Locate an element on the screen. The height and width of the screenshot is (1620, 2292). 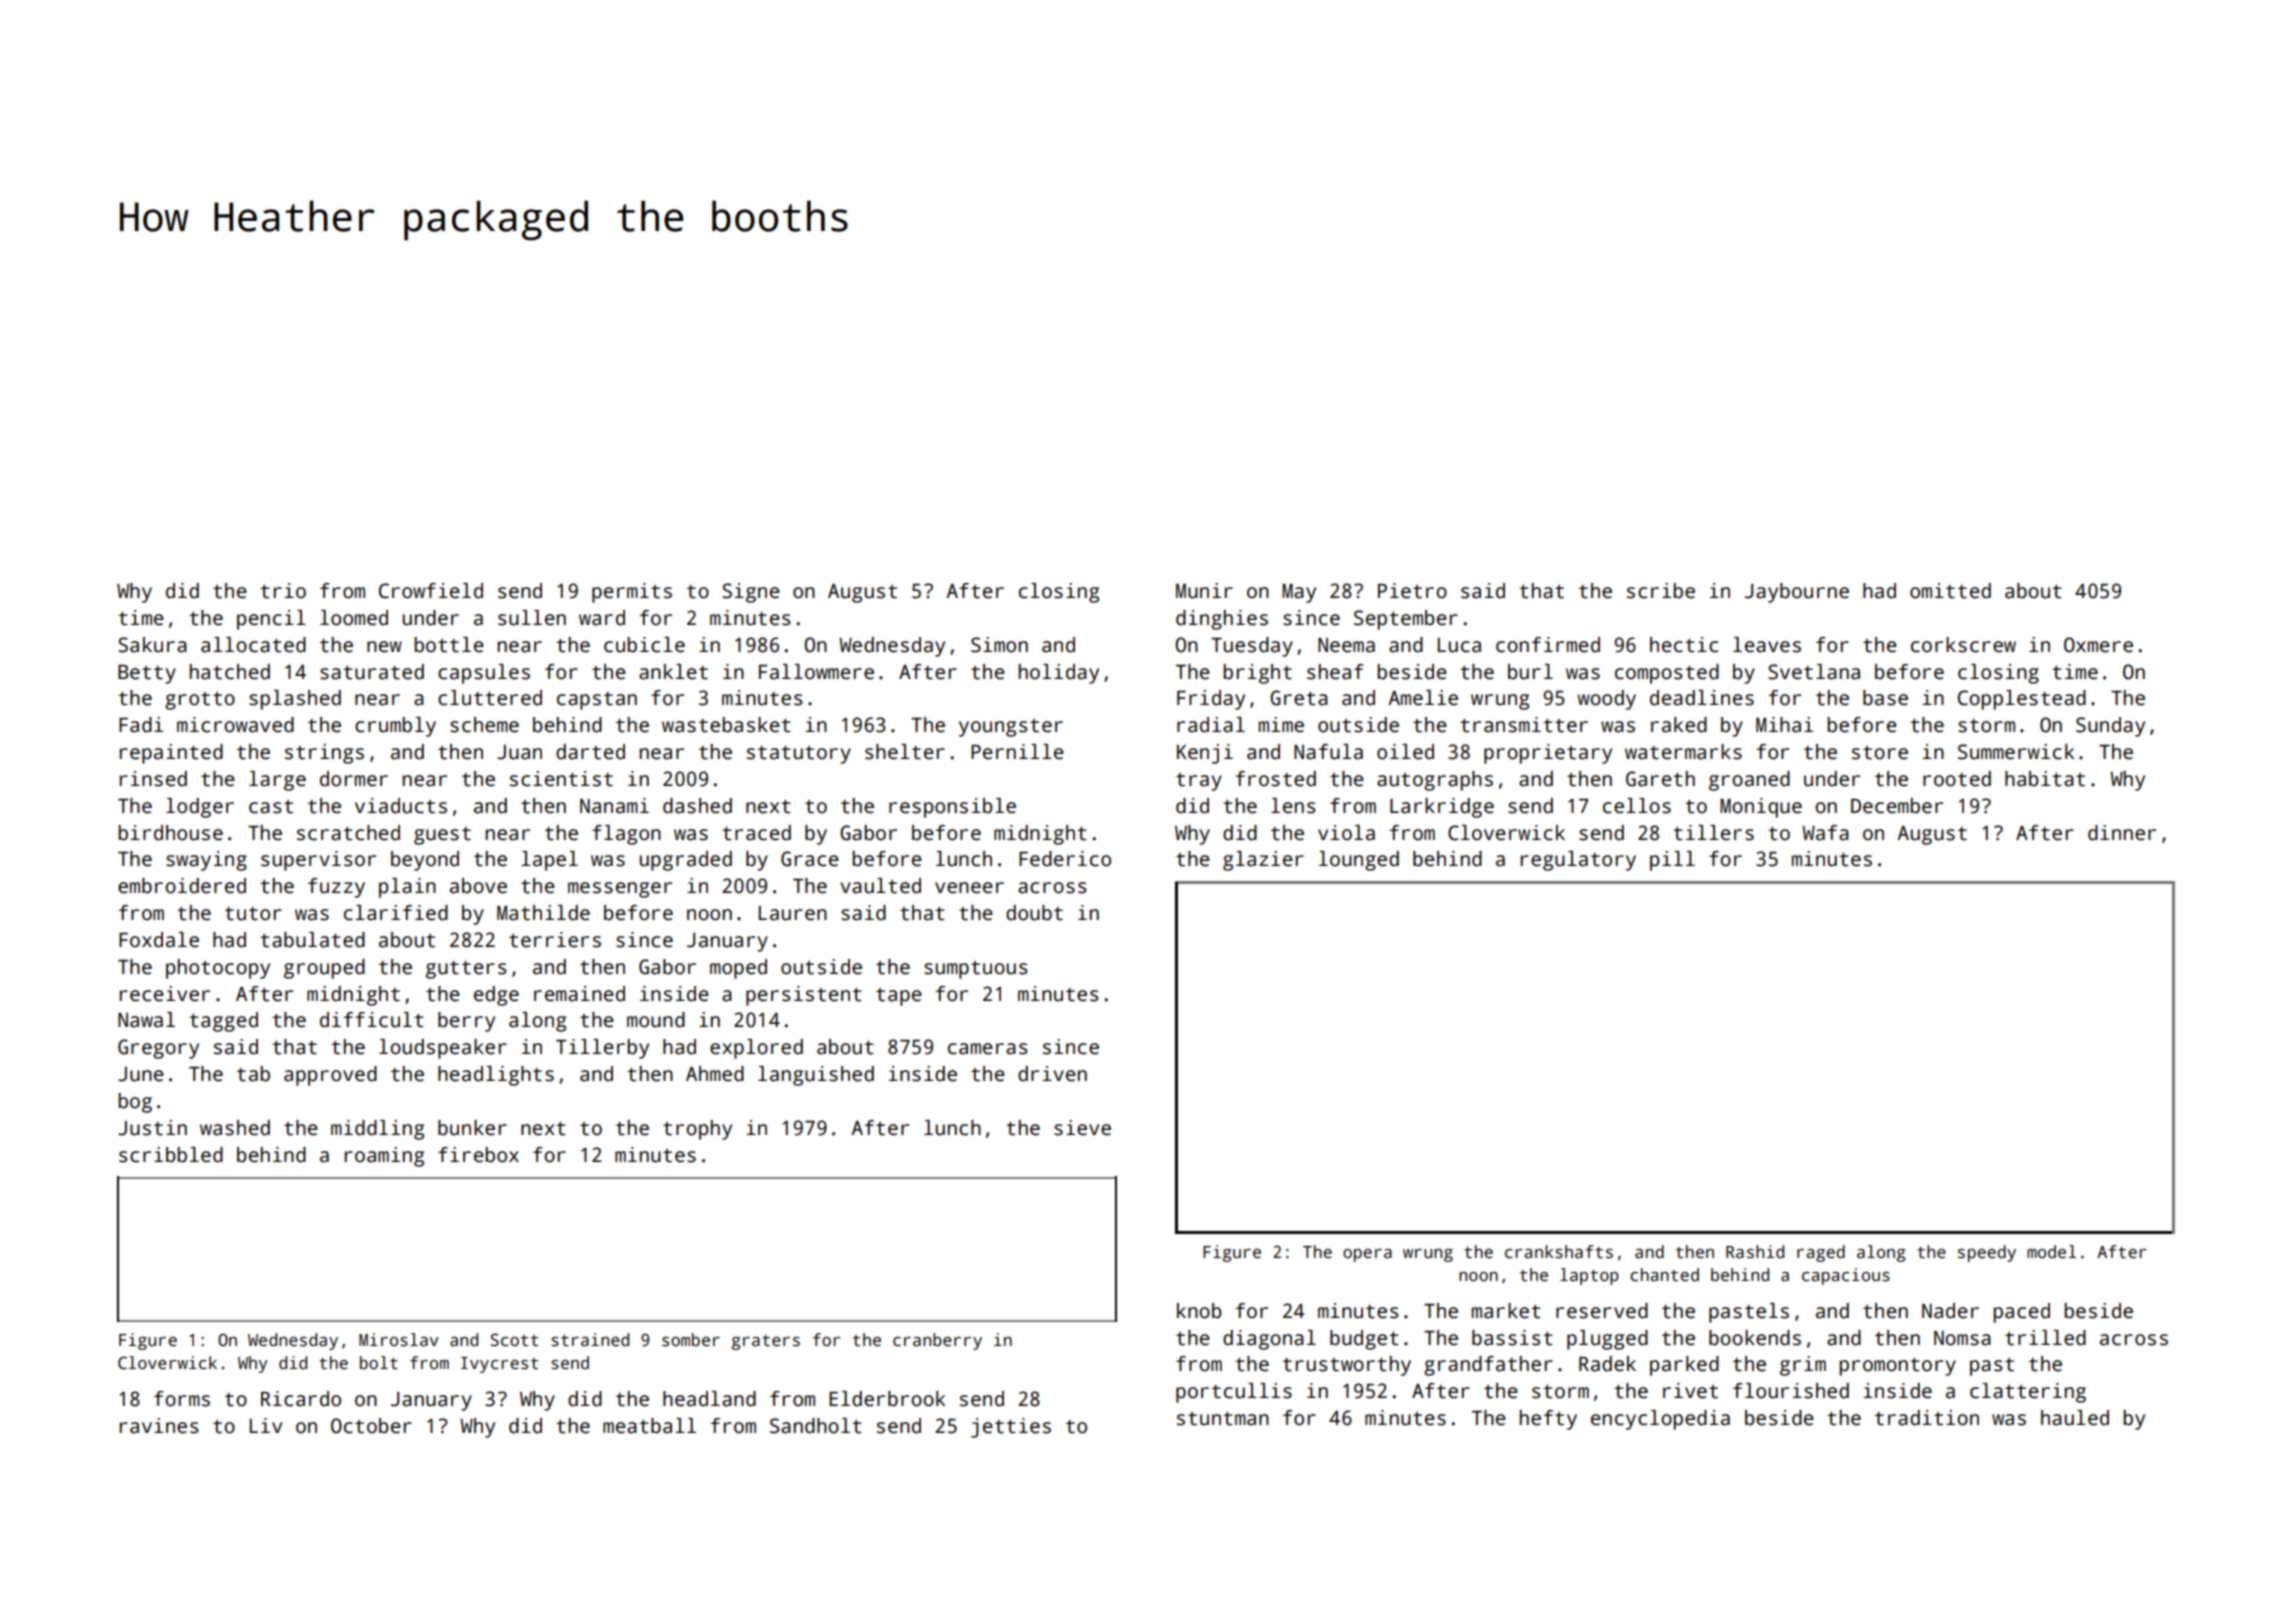
sumptuous is located at coordinates (976, 970).
